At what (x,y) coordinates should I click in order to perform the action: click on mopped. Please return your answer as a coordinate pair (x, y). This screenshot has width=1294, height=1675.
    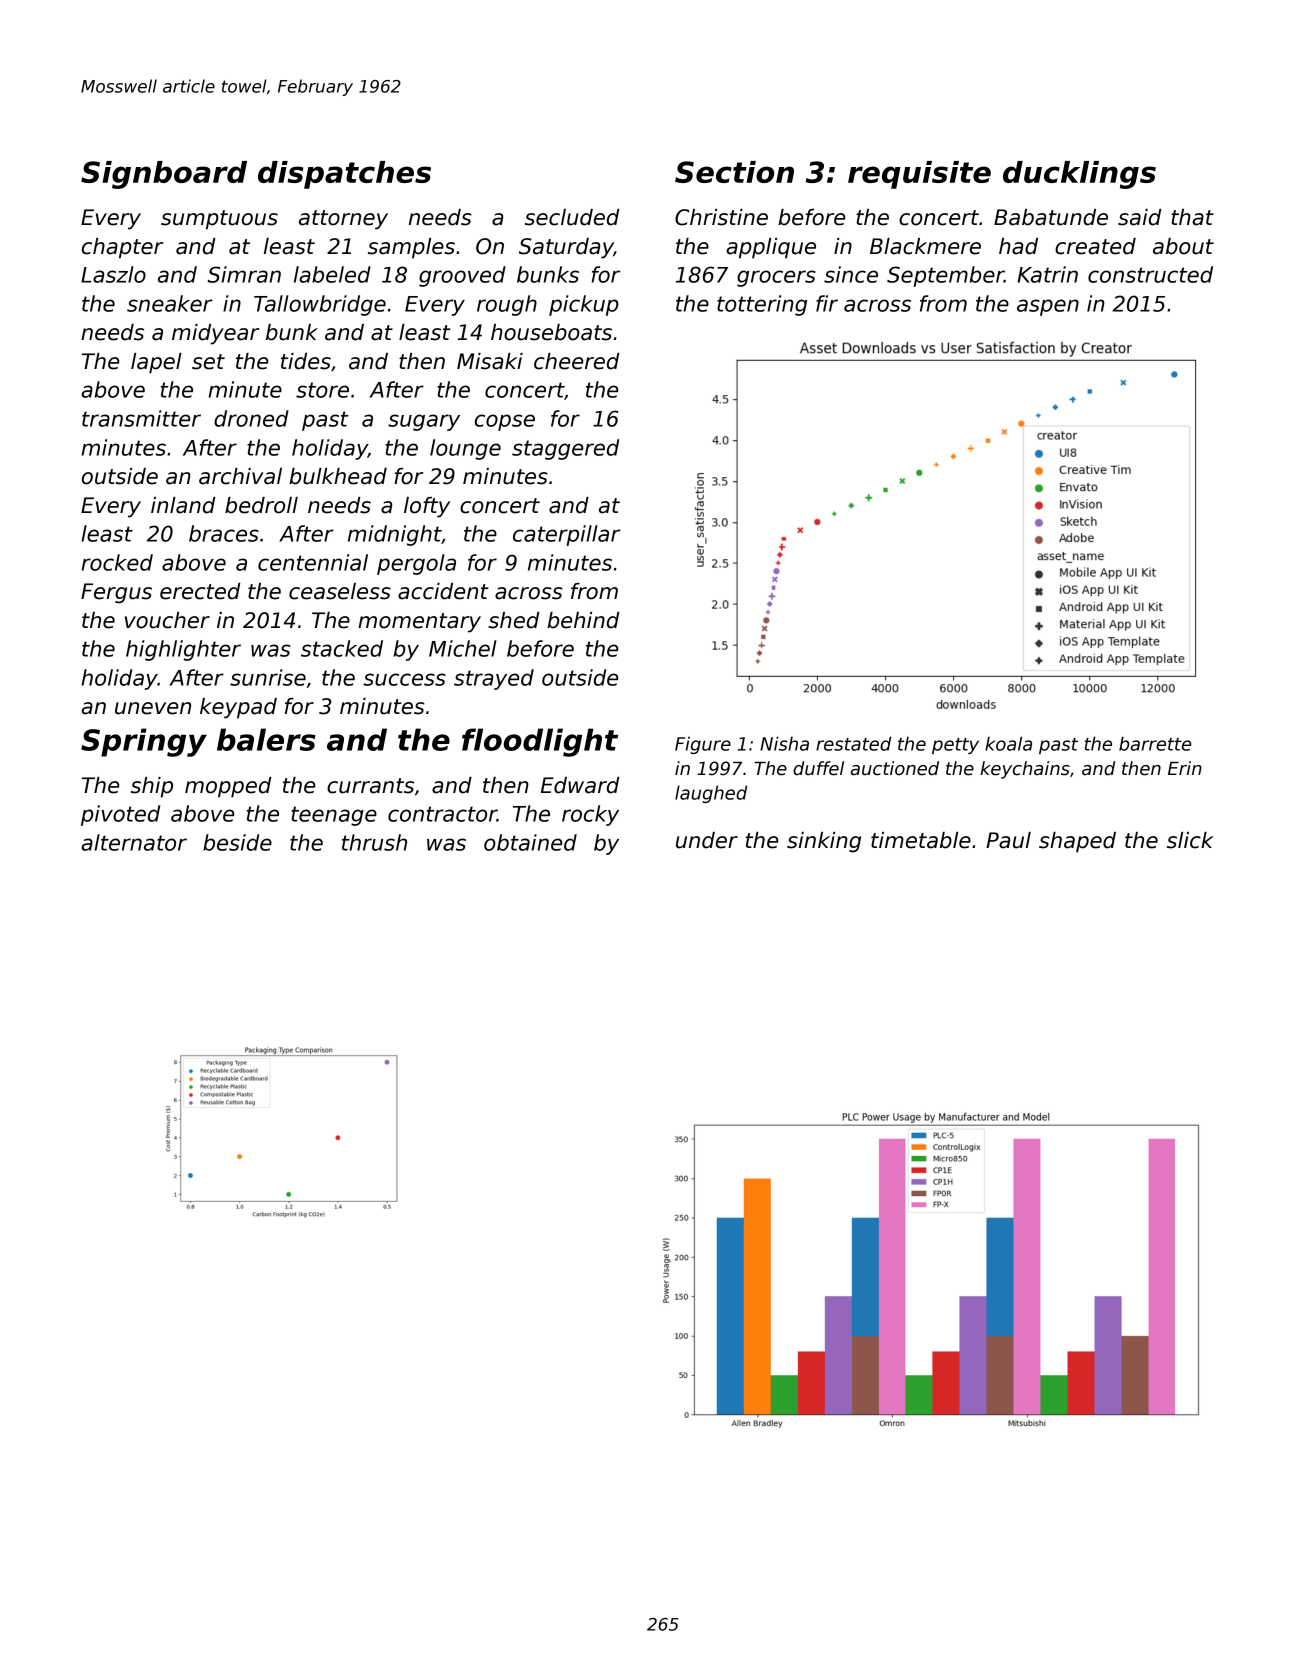
    Looking at the image, I should click on (228, 787).
